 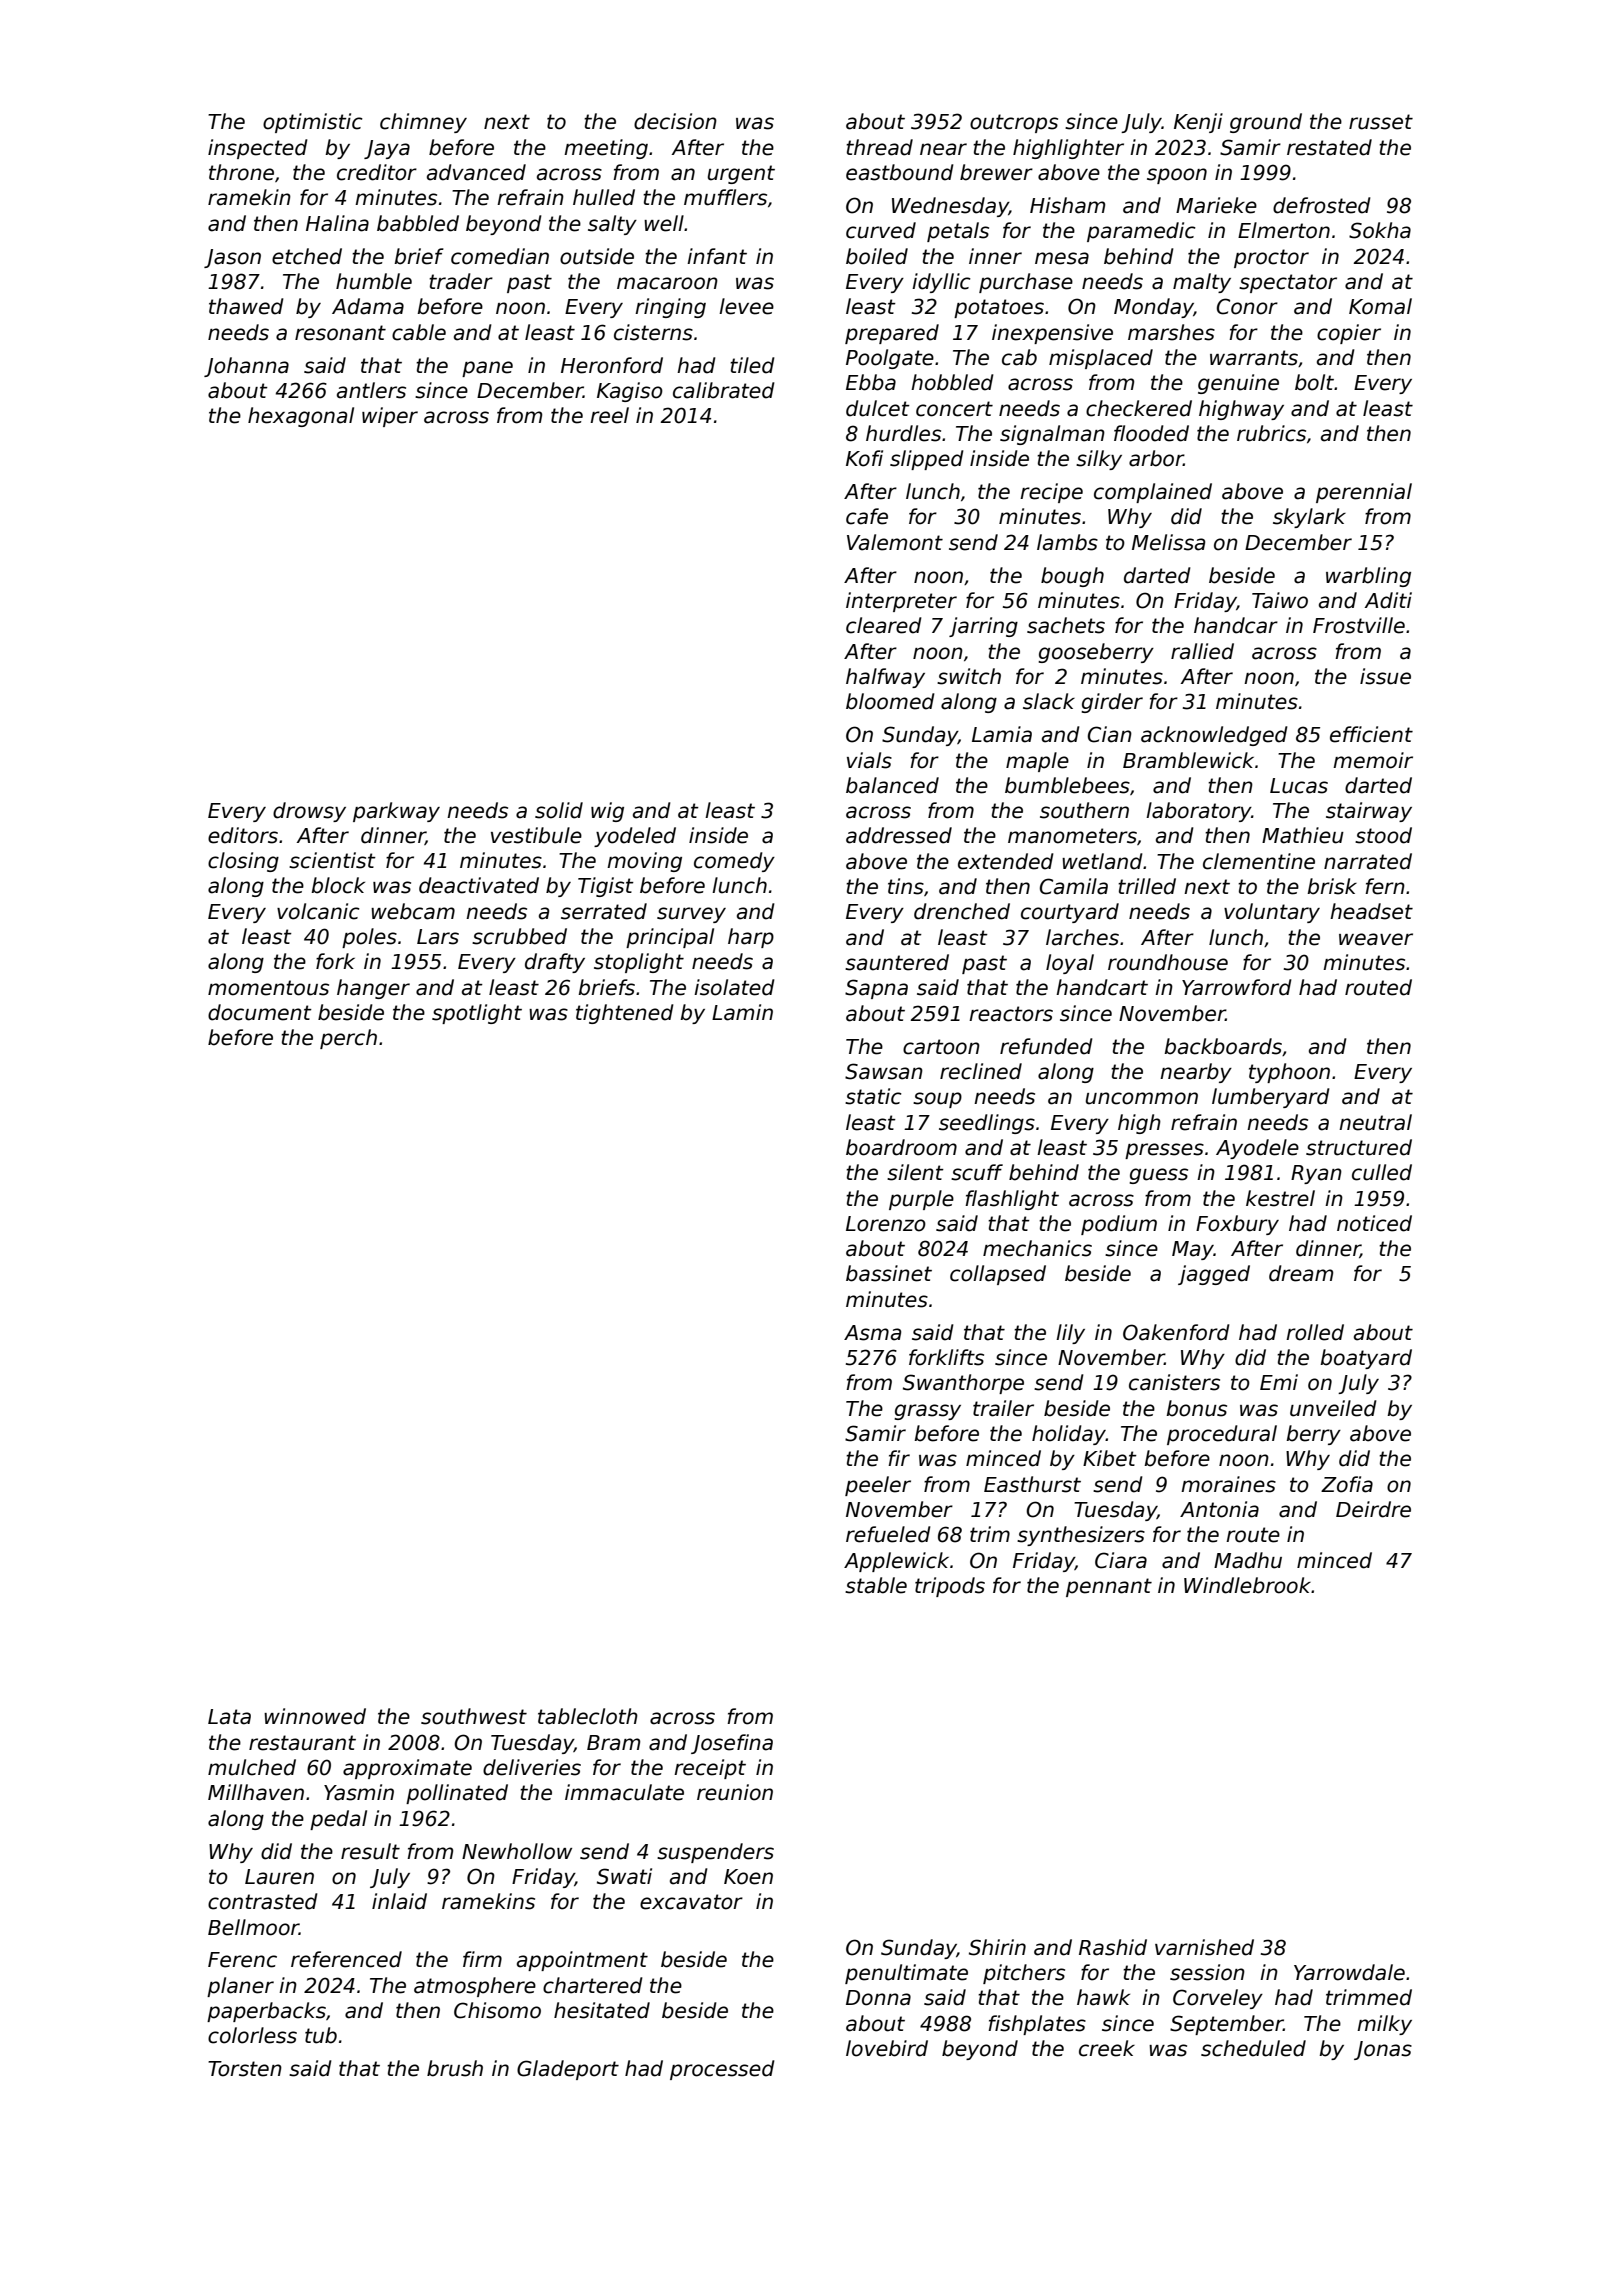 What do you see at coordinates (1214, 1275) in the image?
I see `jagged` at bounding box center [1214, 1275].
